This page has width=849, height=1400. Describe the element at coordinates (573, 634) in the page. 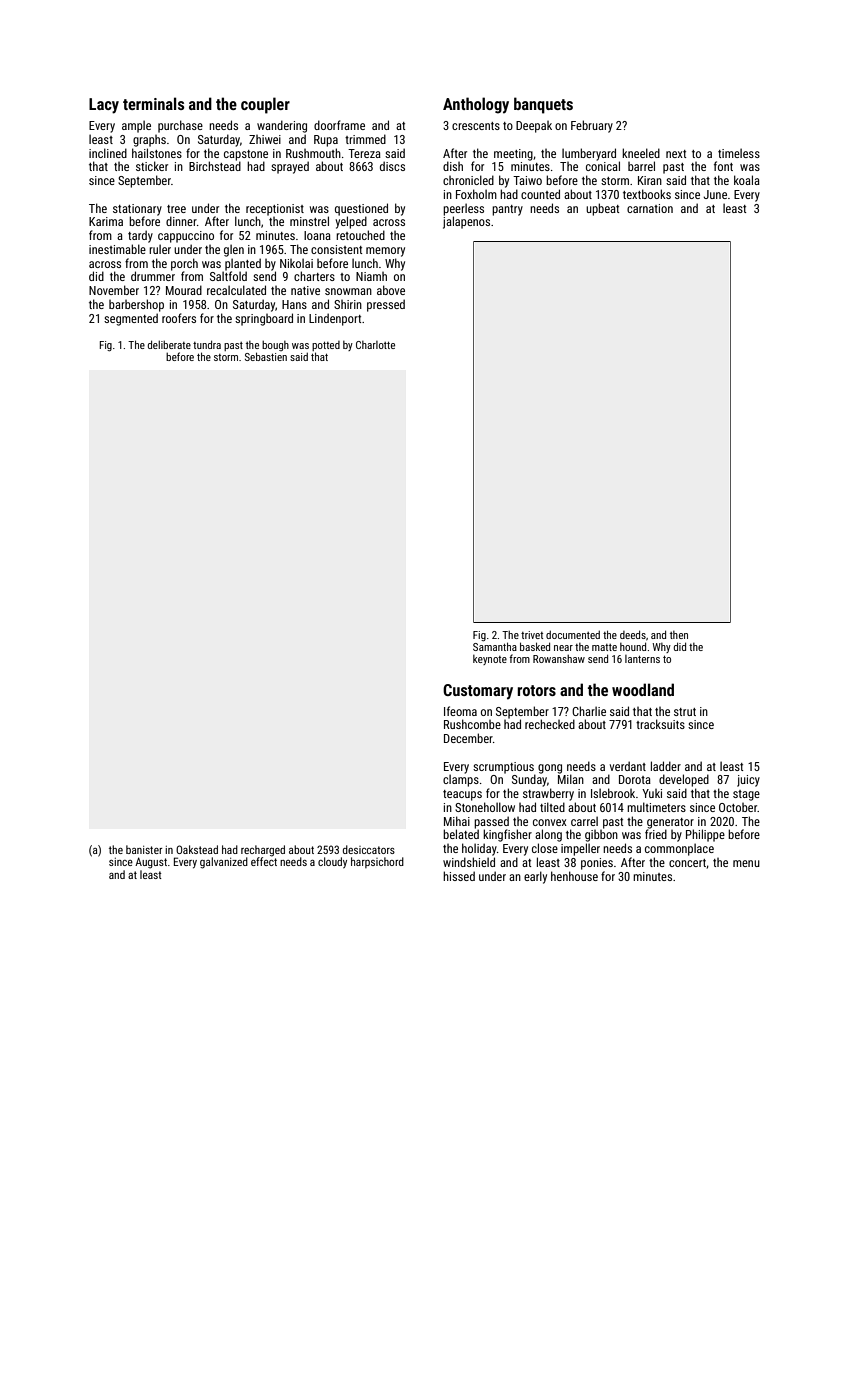

I see `documented` at that location.
